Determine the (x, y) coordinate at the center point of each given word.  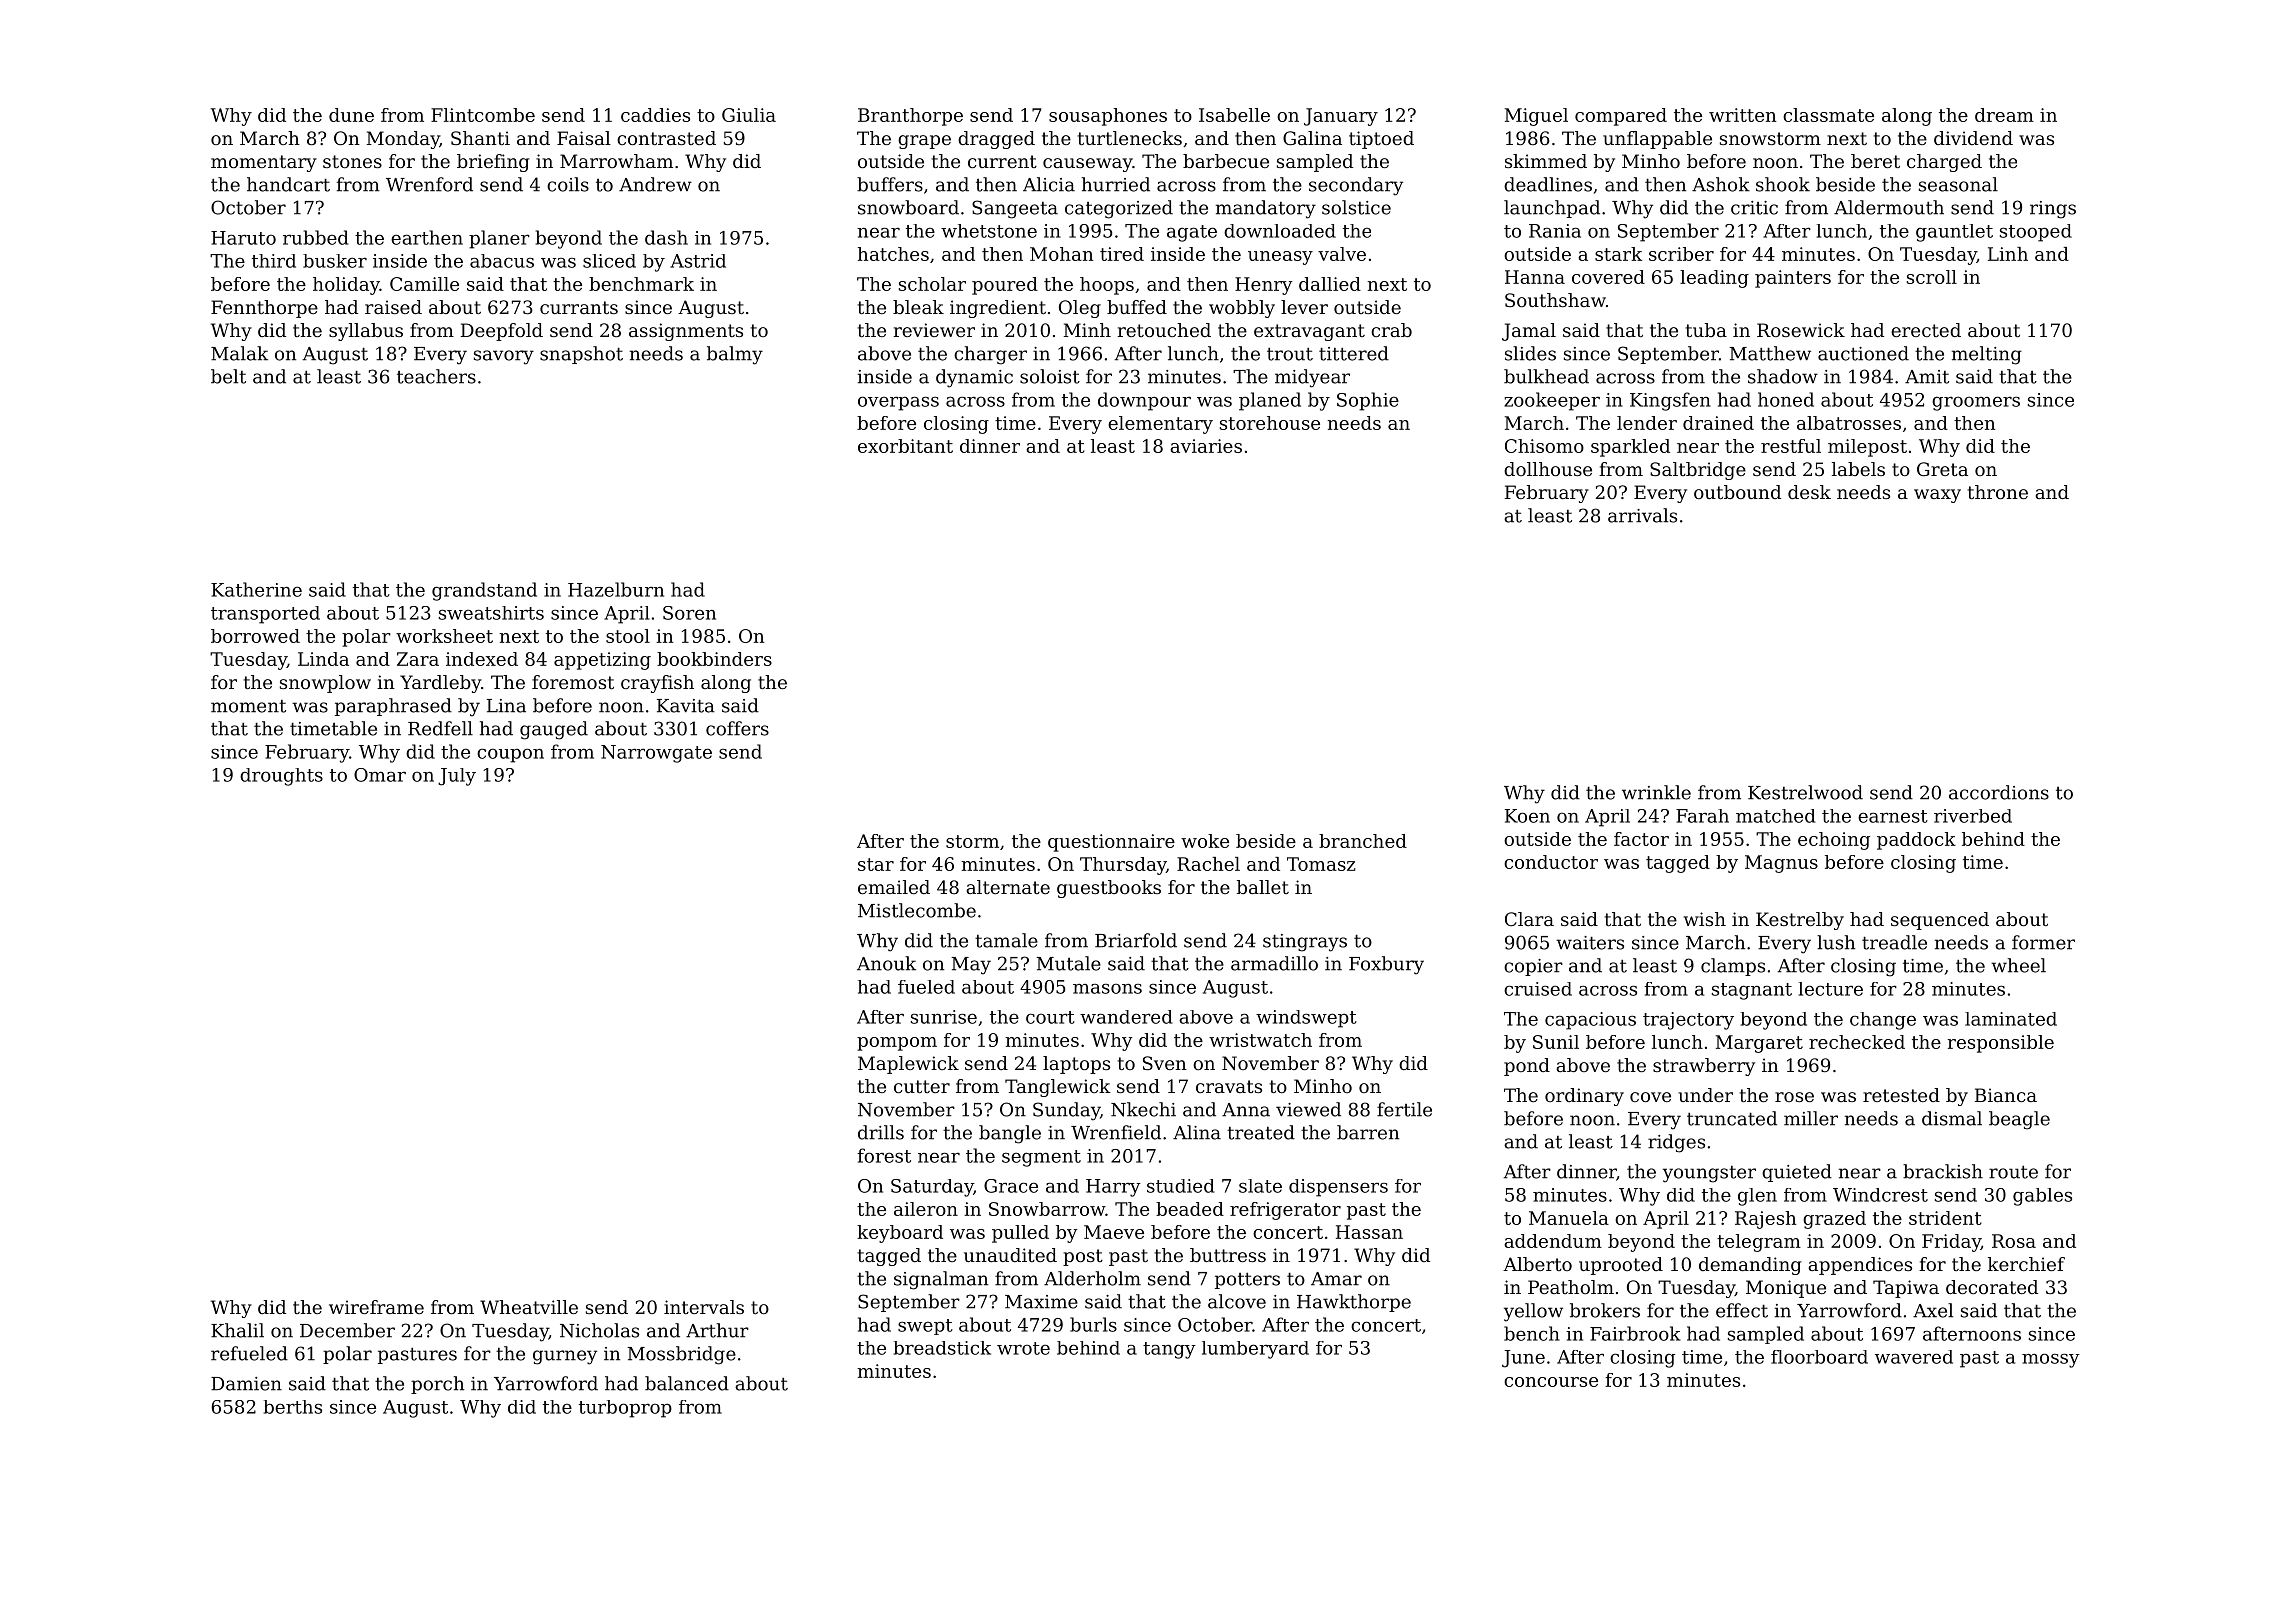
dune (351, 115)
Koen (1527, 816)
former (2043, 942)
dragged (996, 140)
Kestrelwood (1805, 792)
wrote (1023, 1348)
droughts (281, 777)
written (1742, 115)
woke (1205, 841)
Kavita (686, 706)
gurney (565, 1357)
